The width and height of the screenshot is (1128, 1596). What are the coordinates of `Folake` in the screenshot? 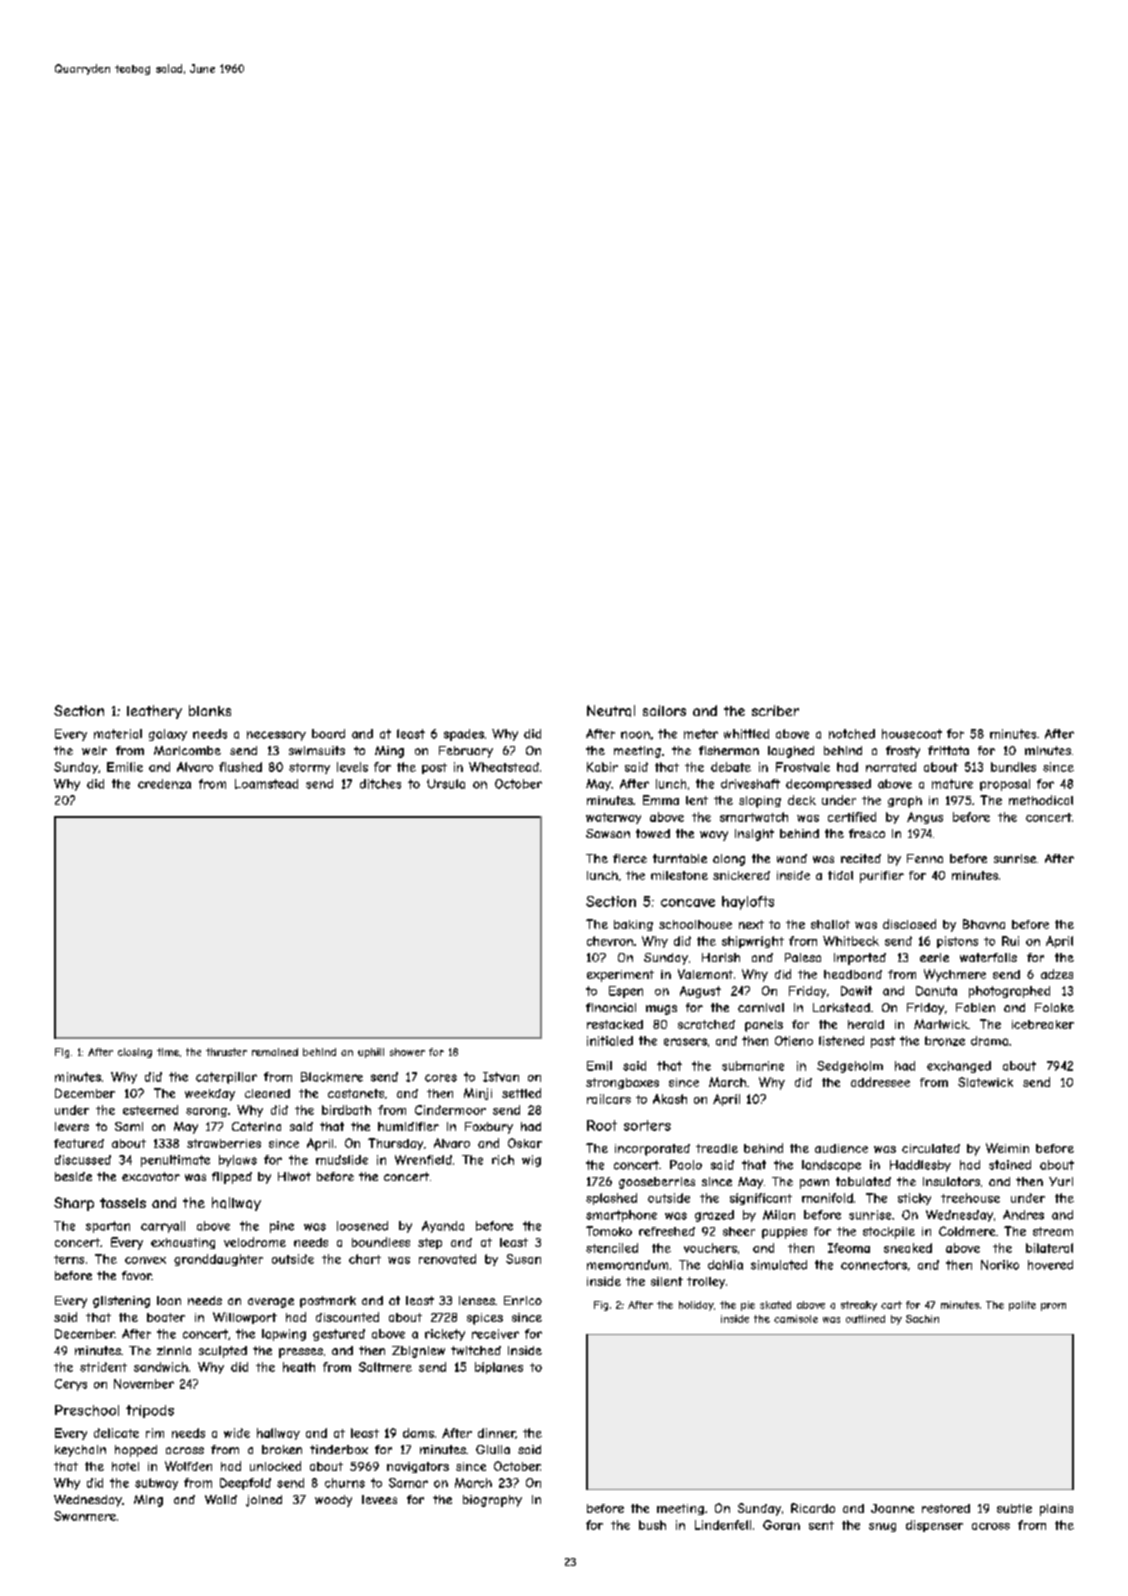 It's located at (1054, 1007).
